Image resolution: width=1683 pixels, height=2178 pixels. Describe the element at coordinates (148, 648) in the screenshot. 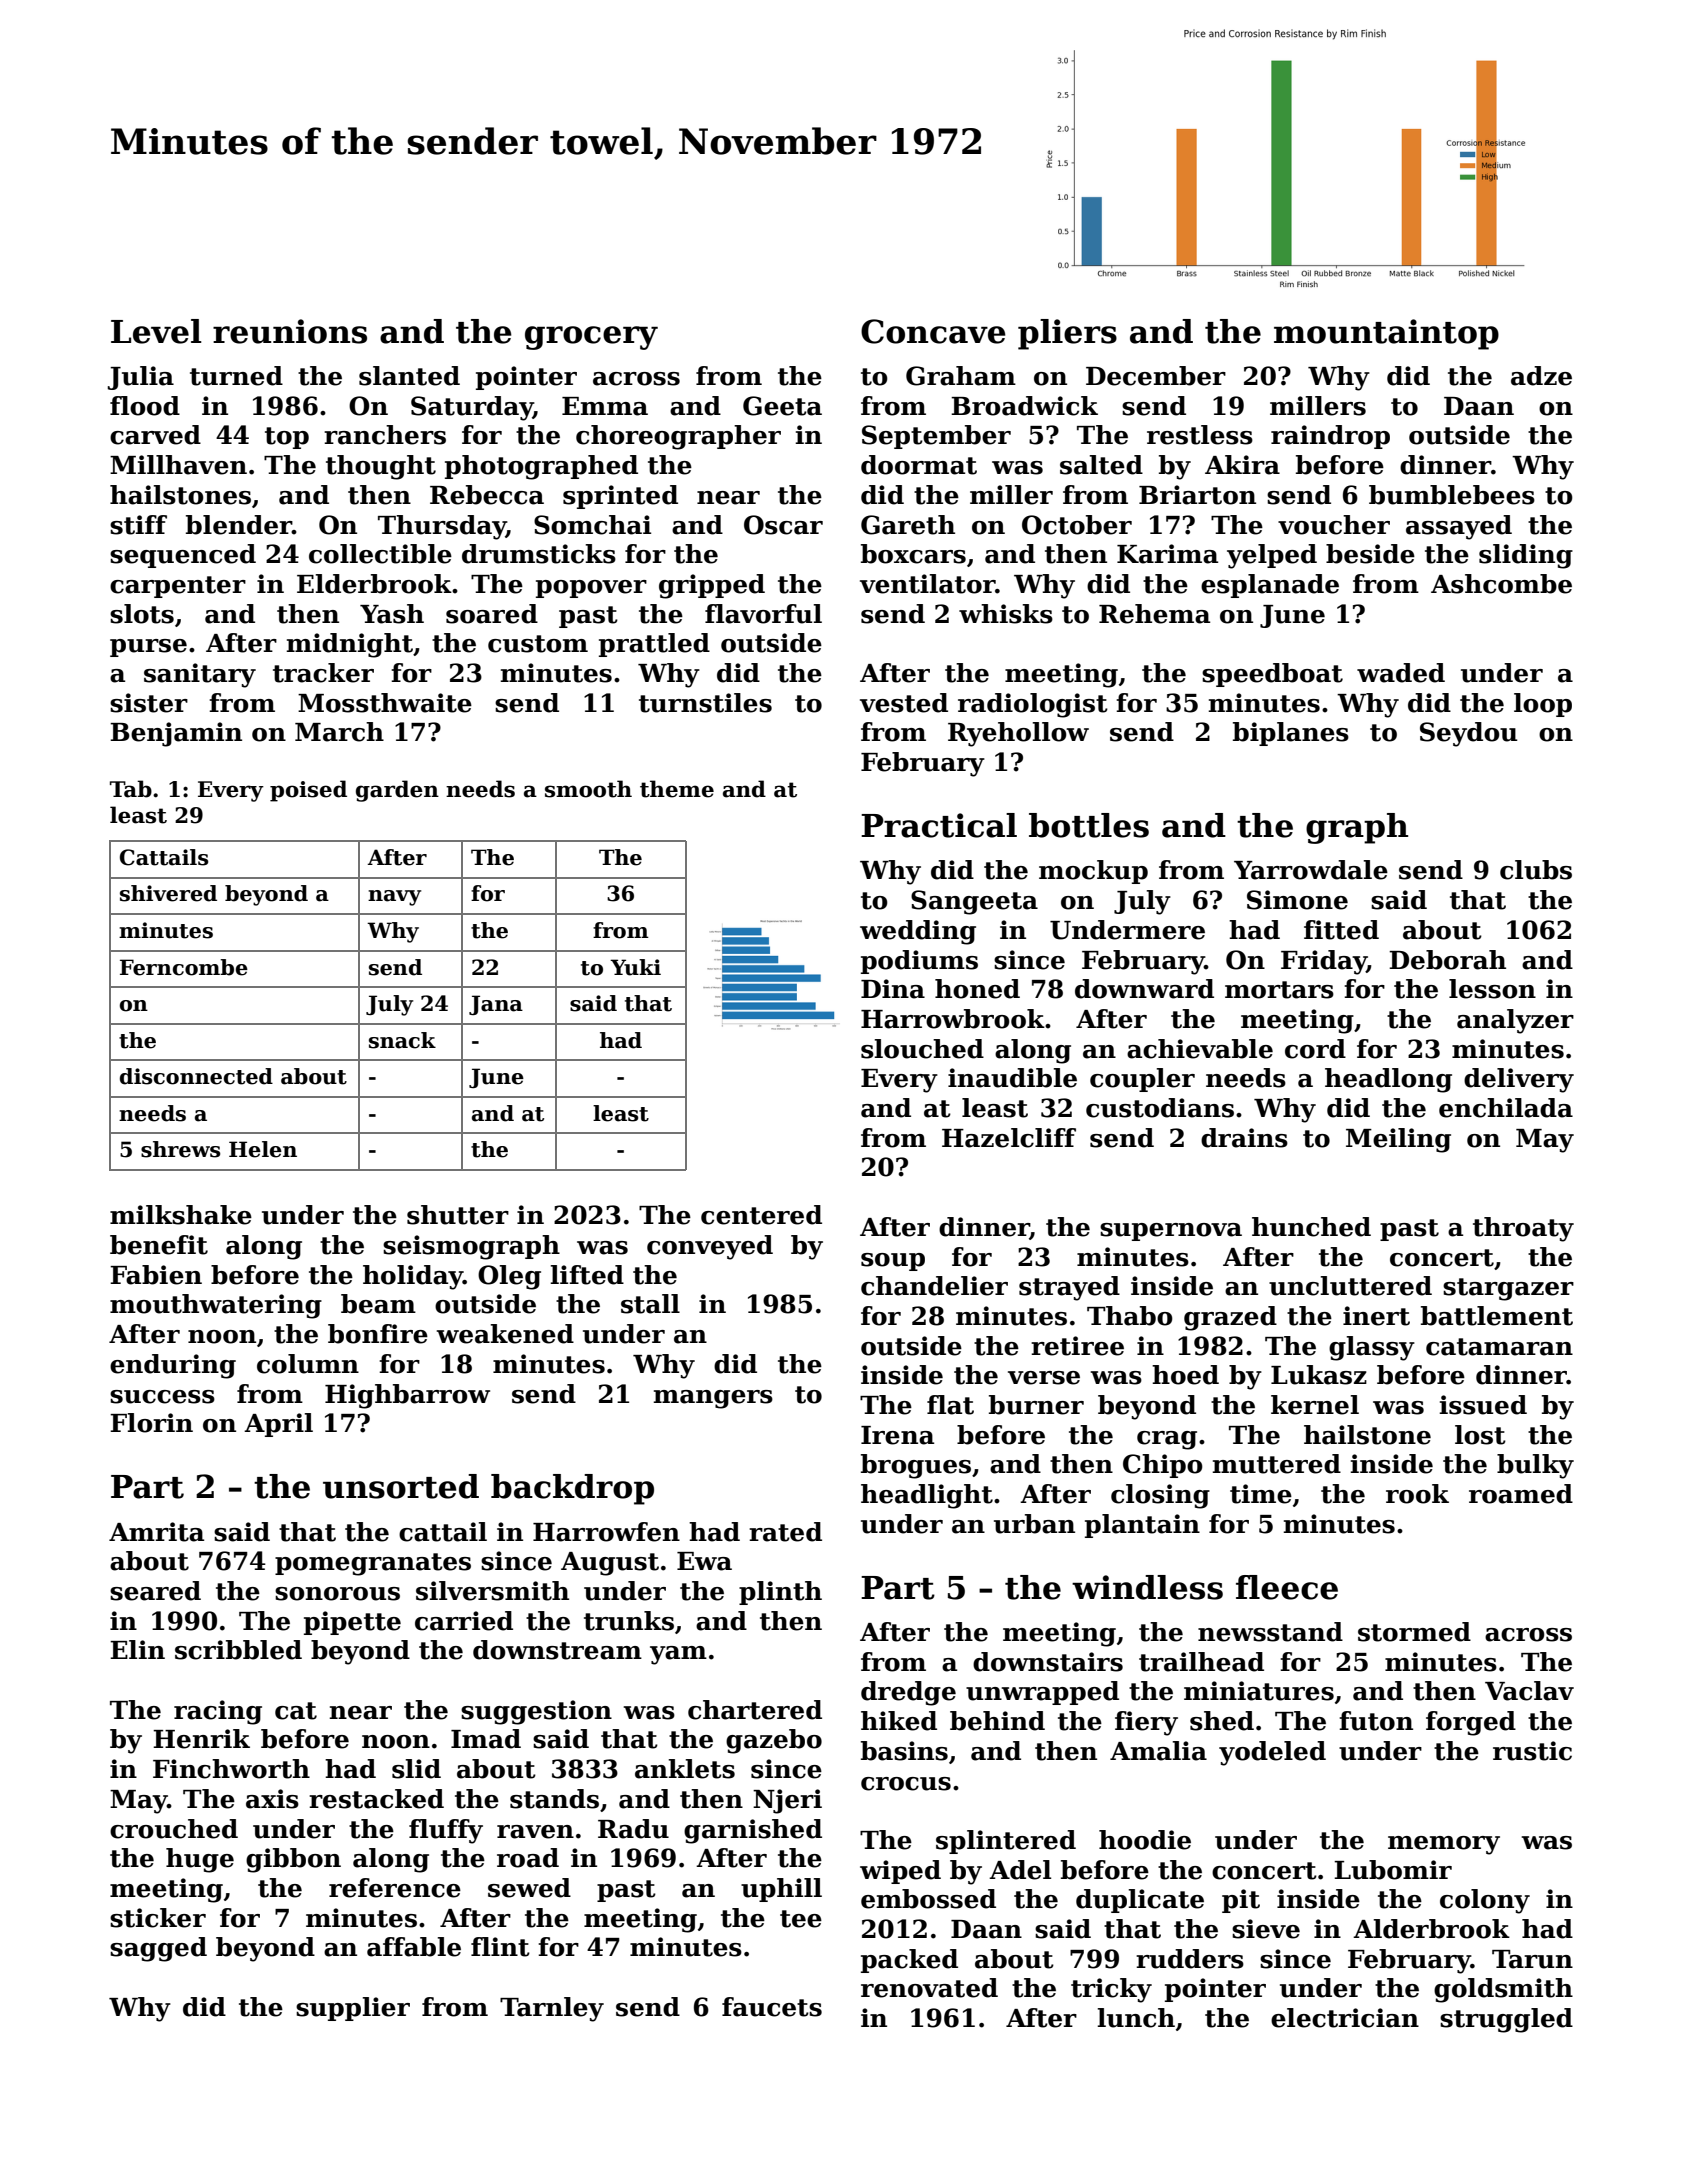

I see `purse` at that location.
